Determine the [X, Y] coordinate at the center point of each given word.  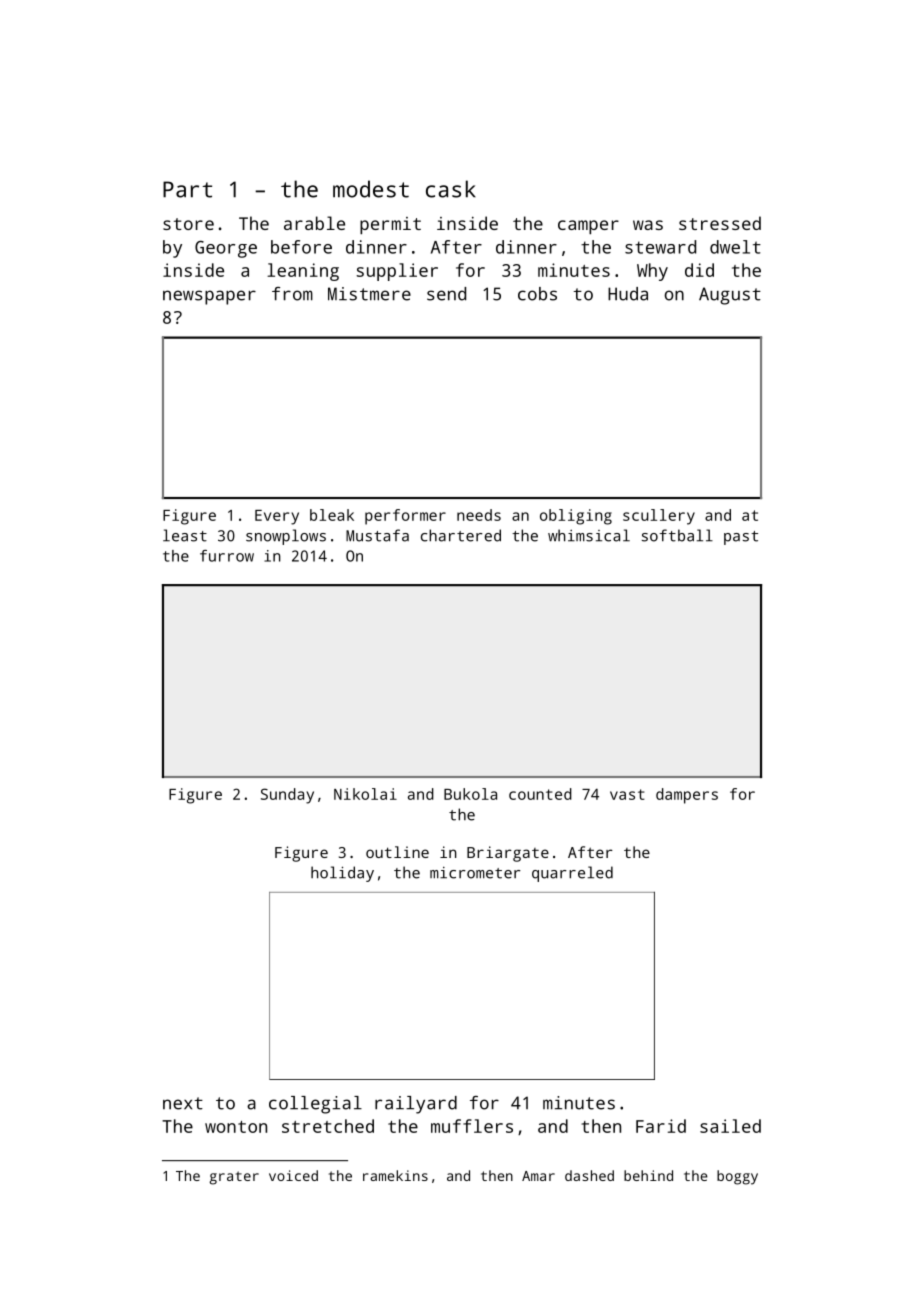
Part [187, 189]
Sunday [287, 796]
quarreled [572, 874]
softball [677, 535]
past [741, 538]
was [648, 225]
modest [371, 189]
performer [405, 517]
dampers [687, 796]
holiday [342, 874]
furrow [227, 556]
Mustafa [377, 535]
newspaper [209, 297]
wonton [236, 1127]
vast [627, 794]
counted [540, 794]
